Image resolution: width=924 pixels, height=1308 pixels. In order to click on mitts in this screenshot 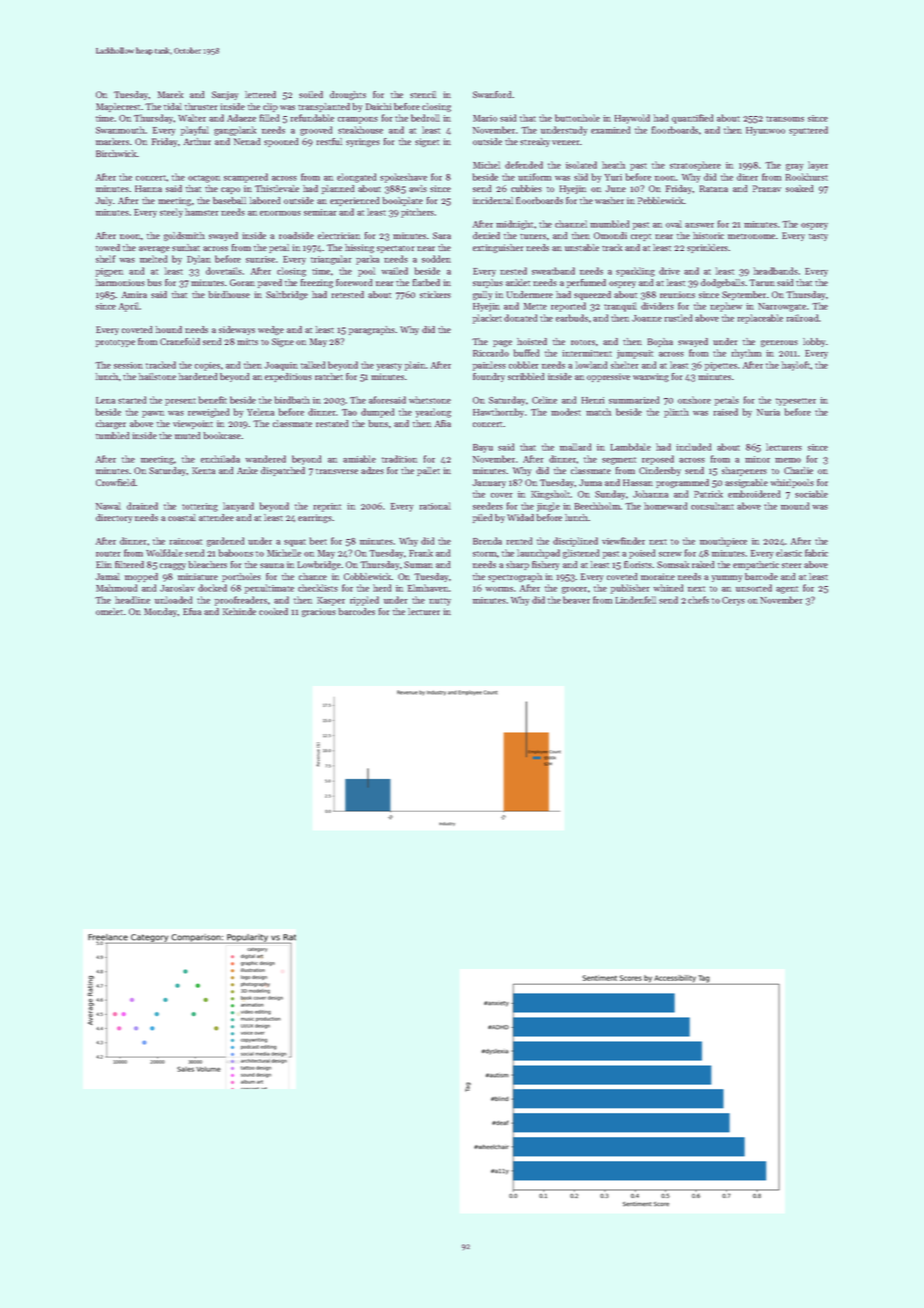, I will do `click(247, 341)`.
